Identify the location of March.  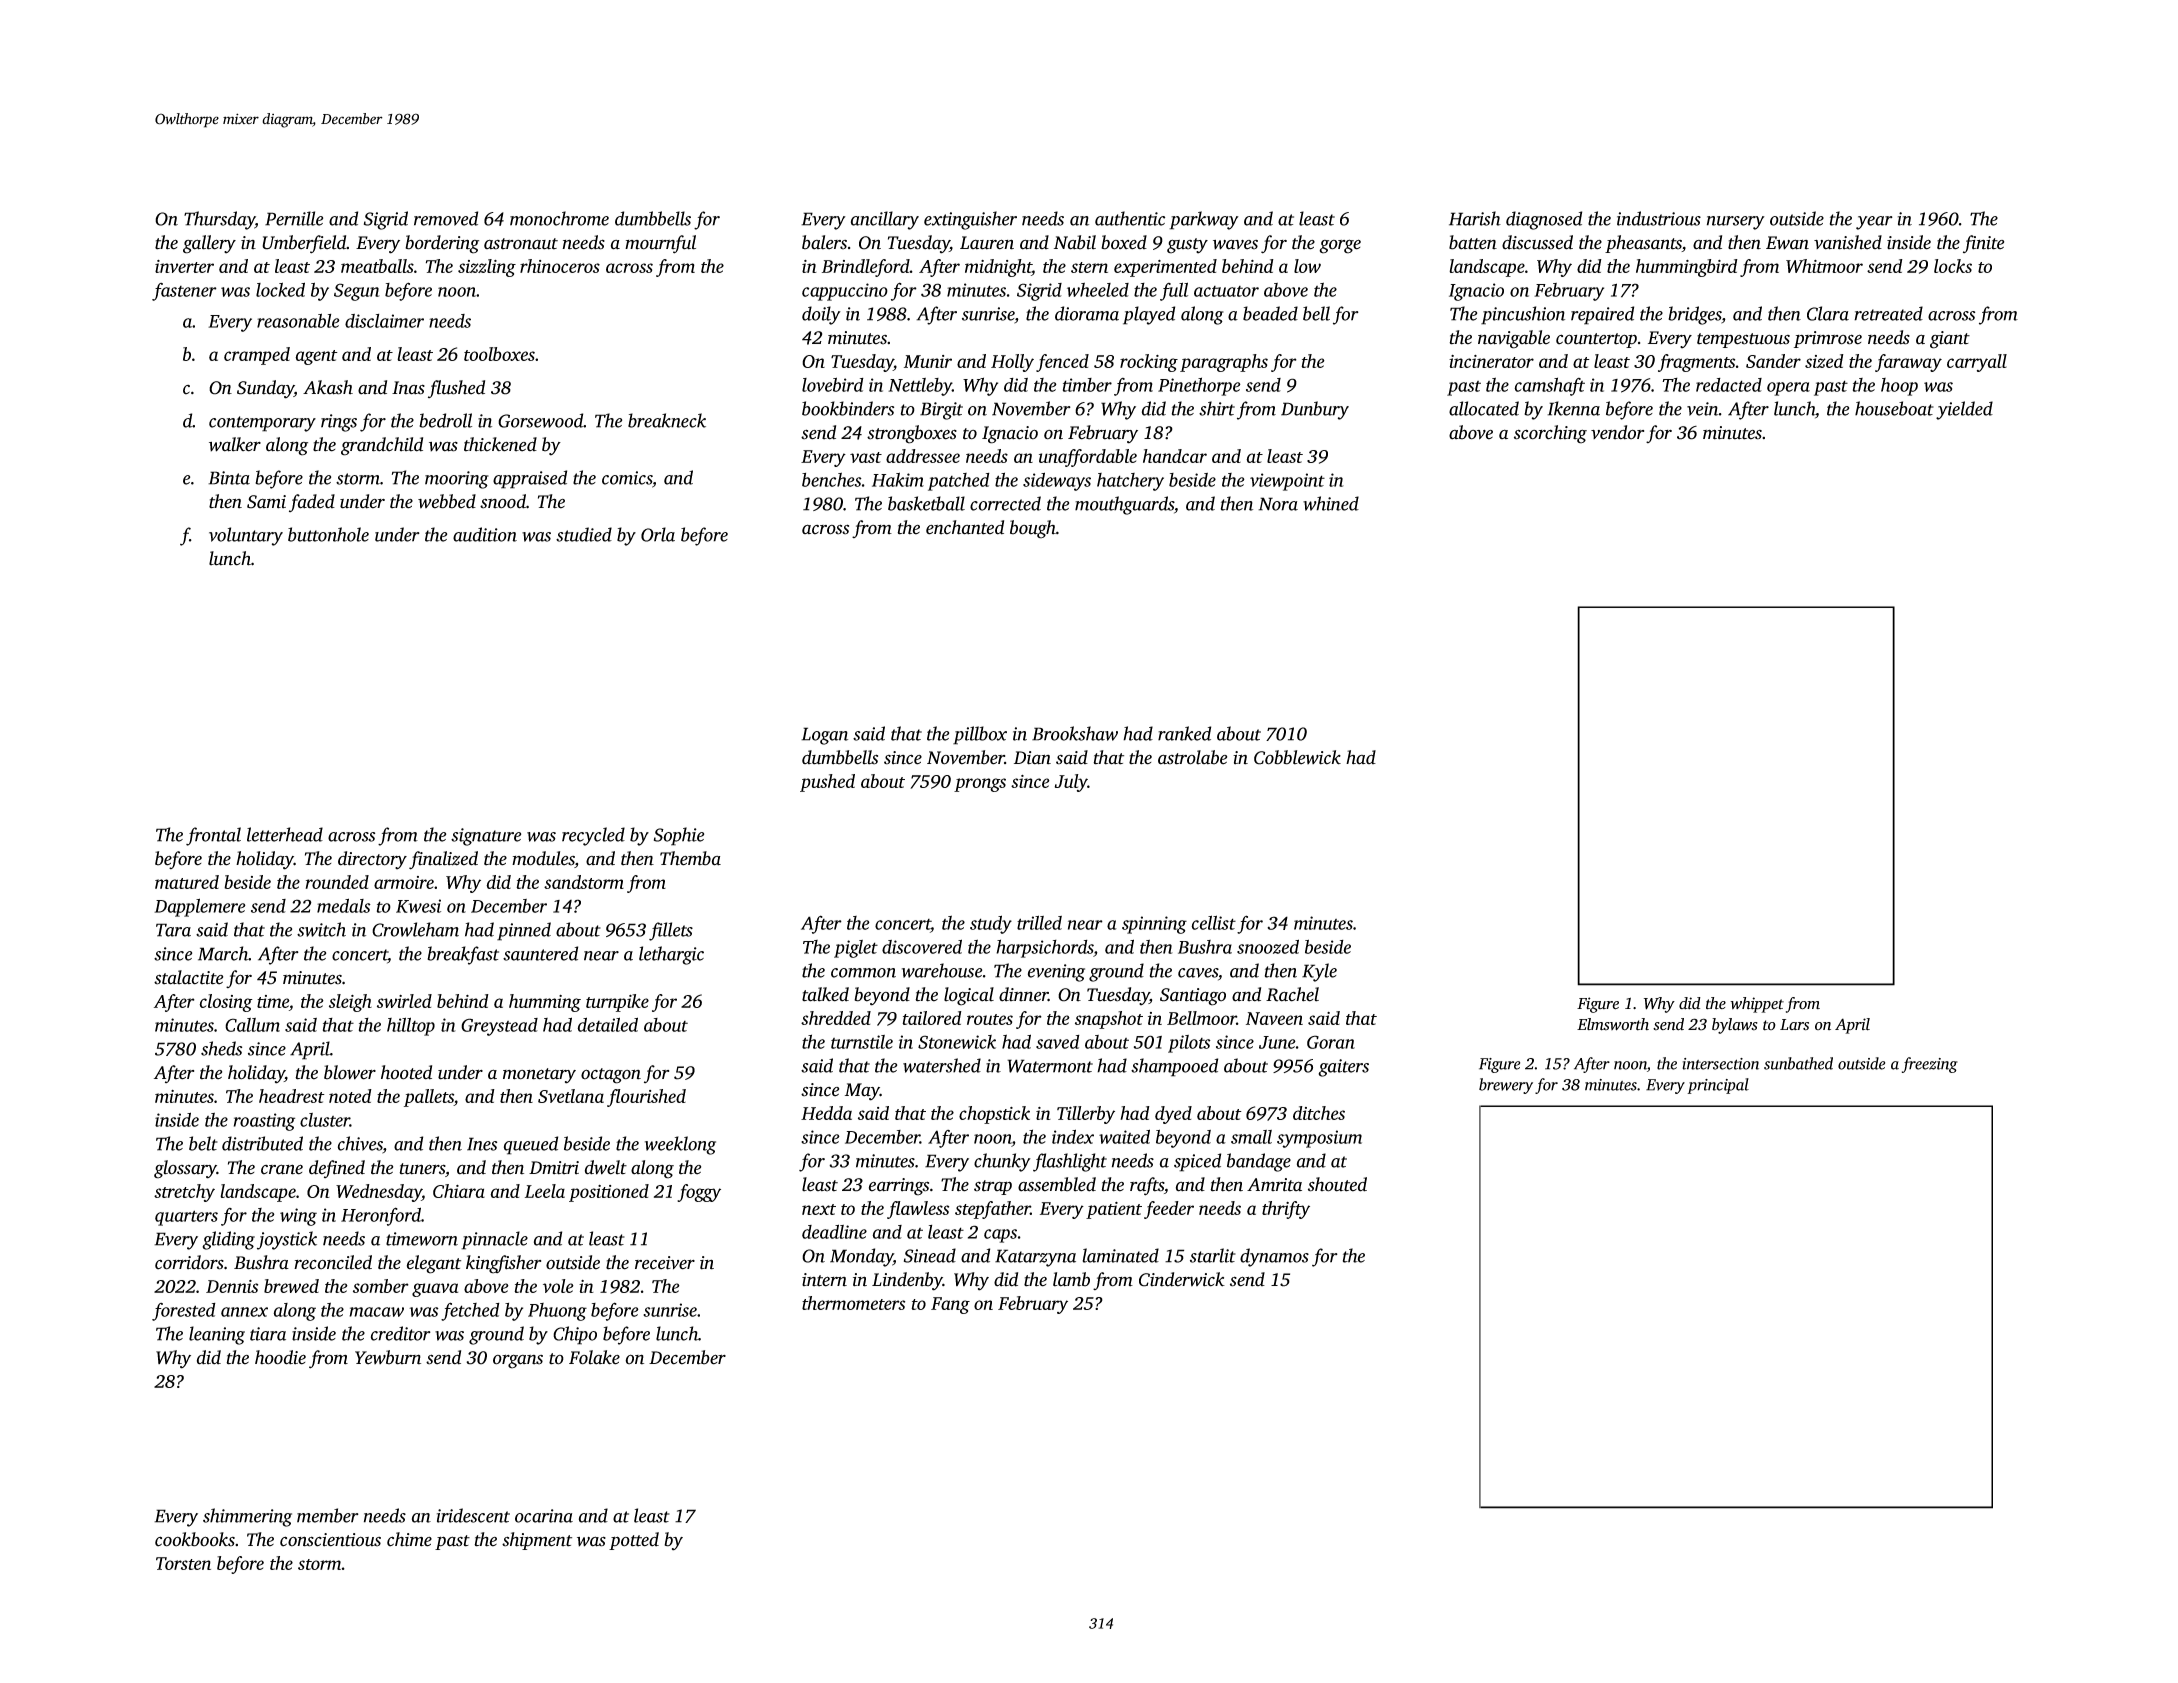
(223, 953).
